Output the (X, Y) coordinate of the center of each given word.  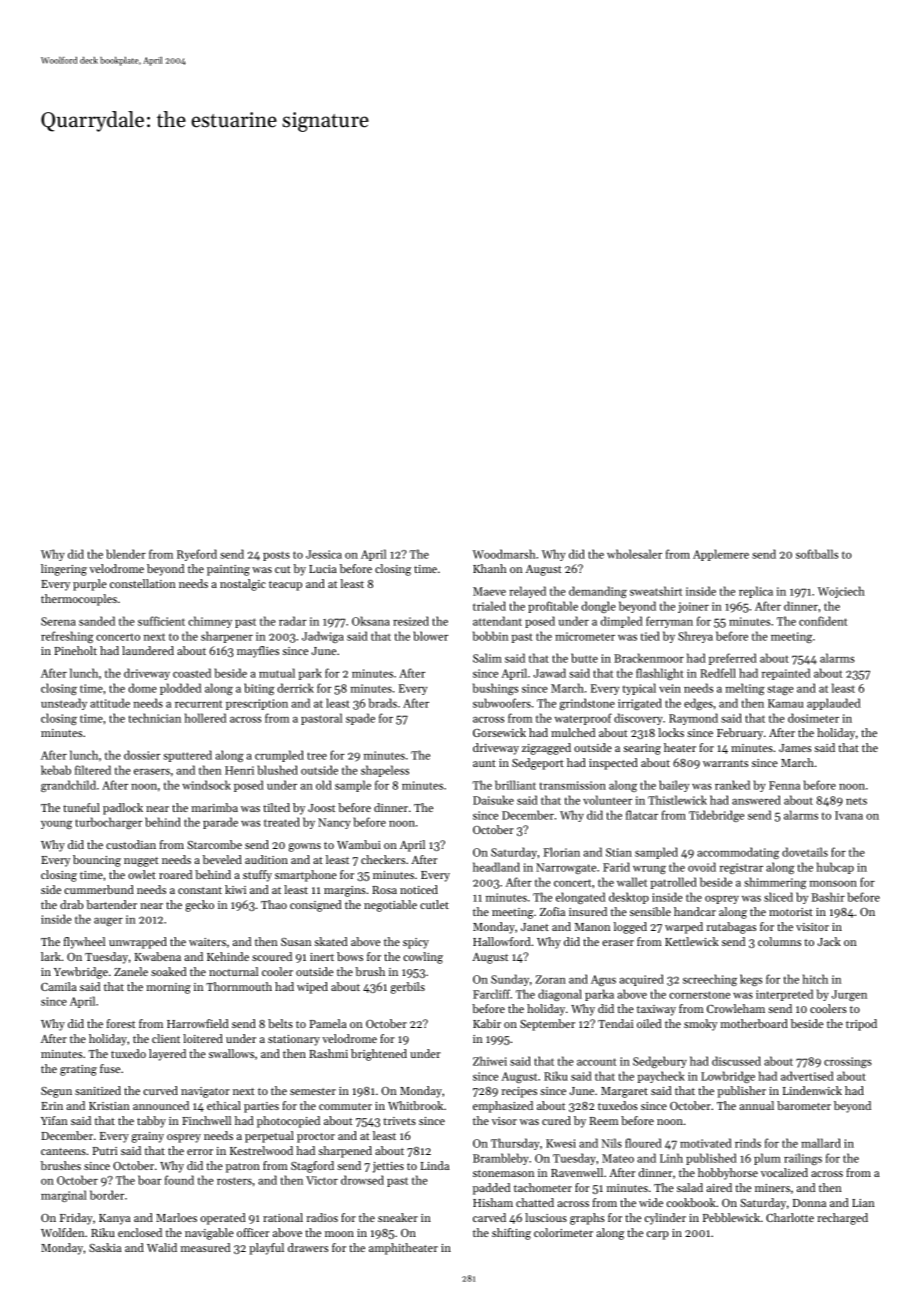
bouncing (97, 861)
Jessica (324, 554)
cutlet (434, 904)
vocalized (784, 1172)
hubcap (835, 868)
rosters (234, 1181)
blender (126, 554)
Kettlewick (692, 941)
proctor (316, 1138)
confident (823, 621)
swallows (231, 1053)
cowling (423, 958)
